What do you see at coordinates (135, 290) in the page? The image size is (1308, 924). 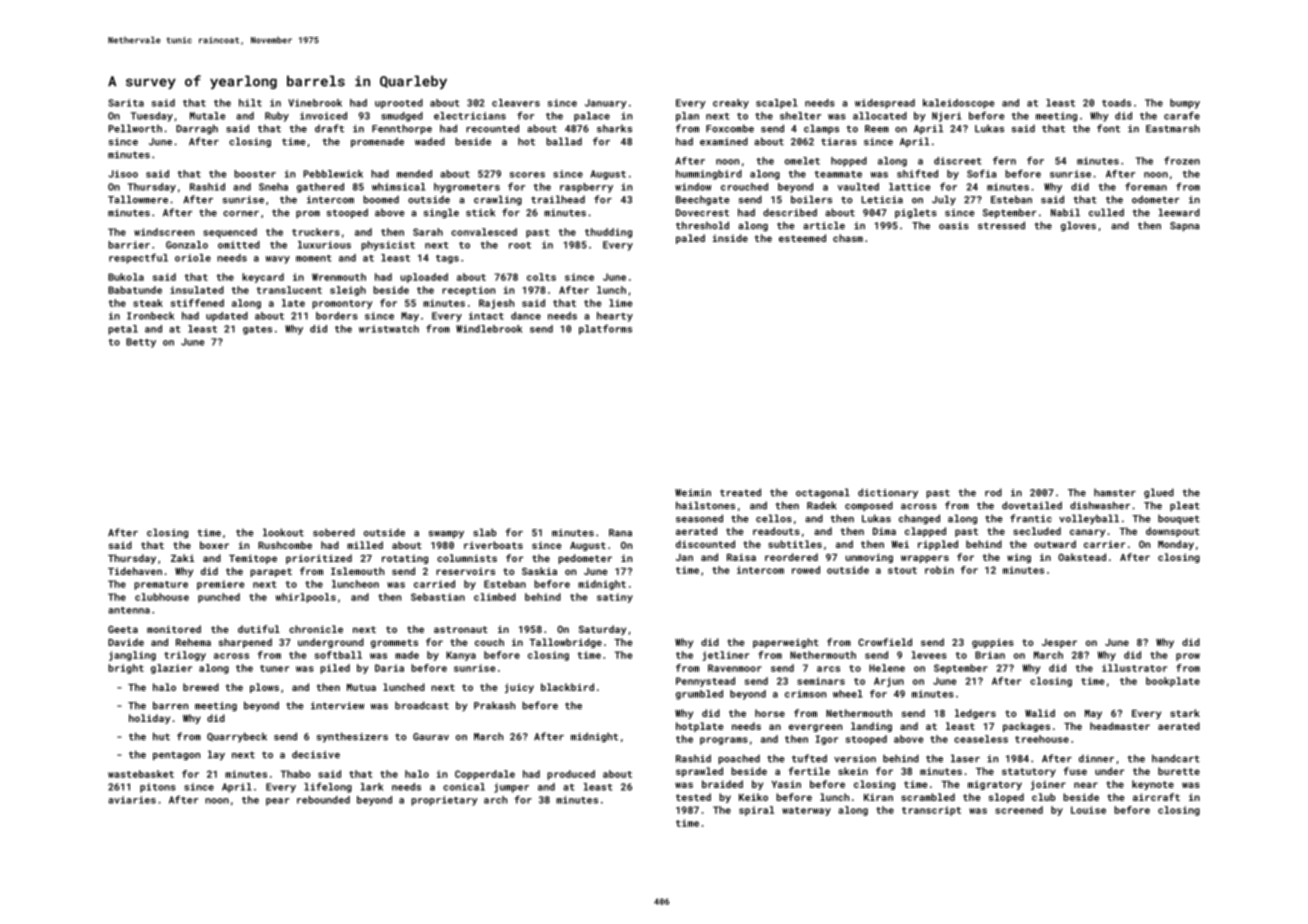 I see `Babatunde` at bounding box center [135, 290].
